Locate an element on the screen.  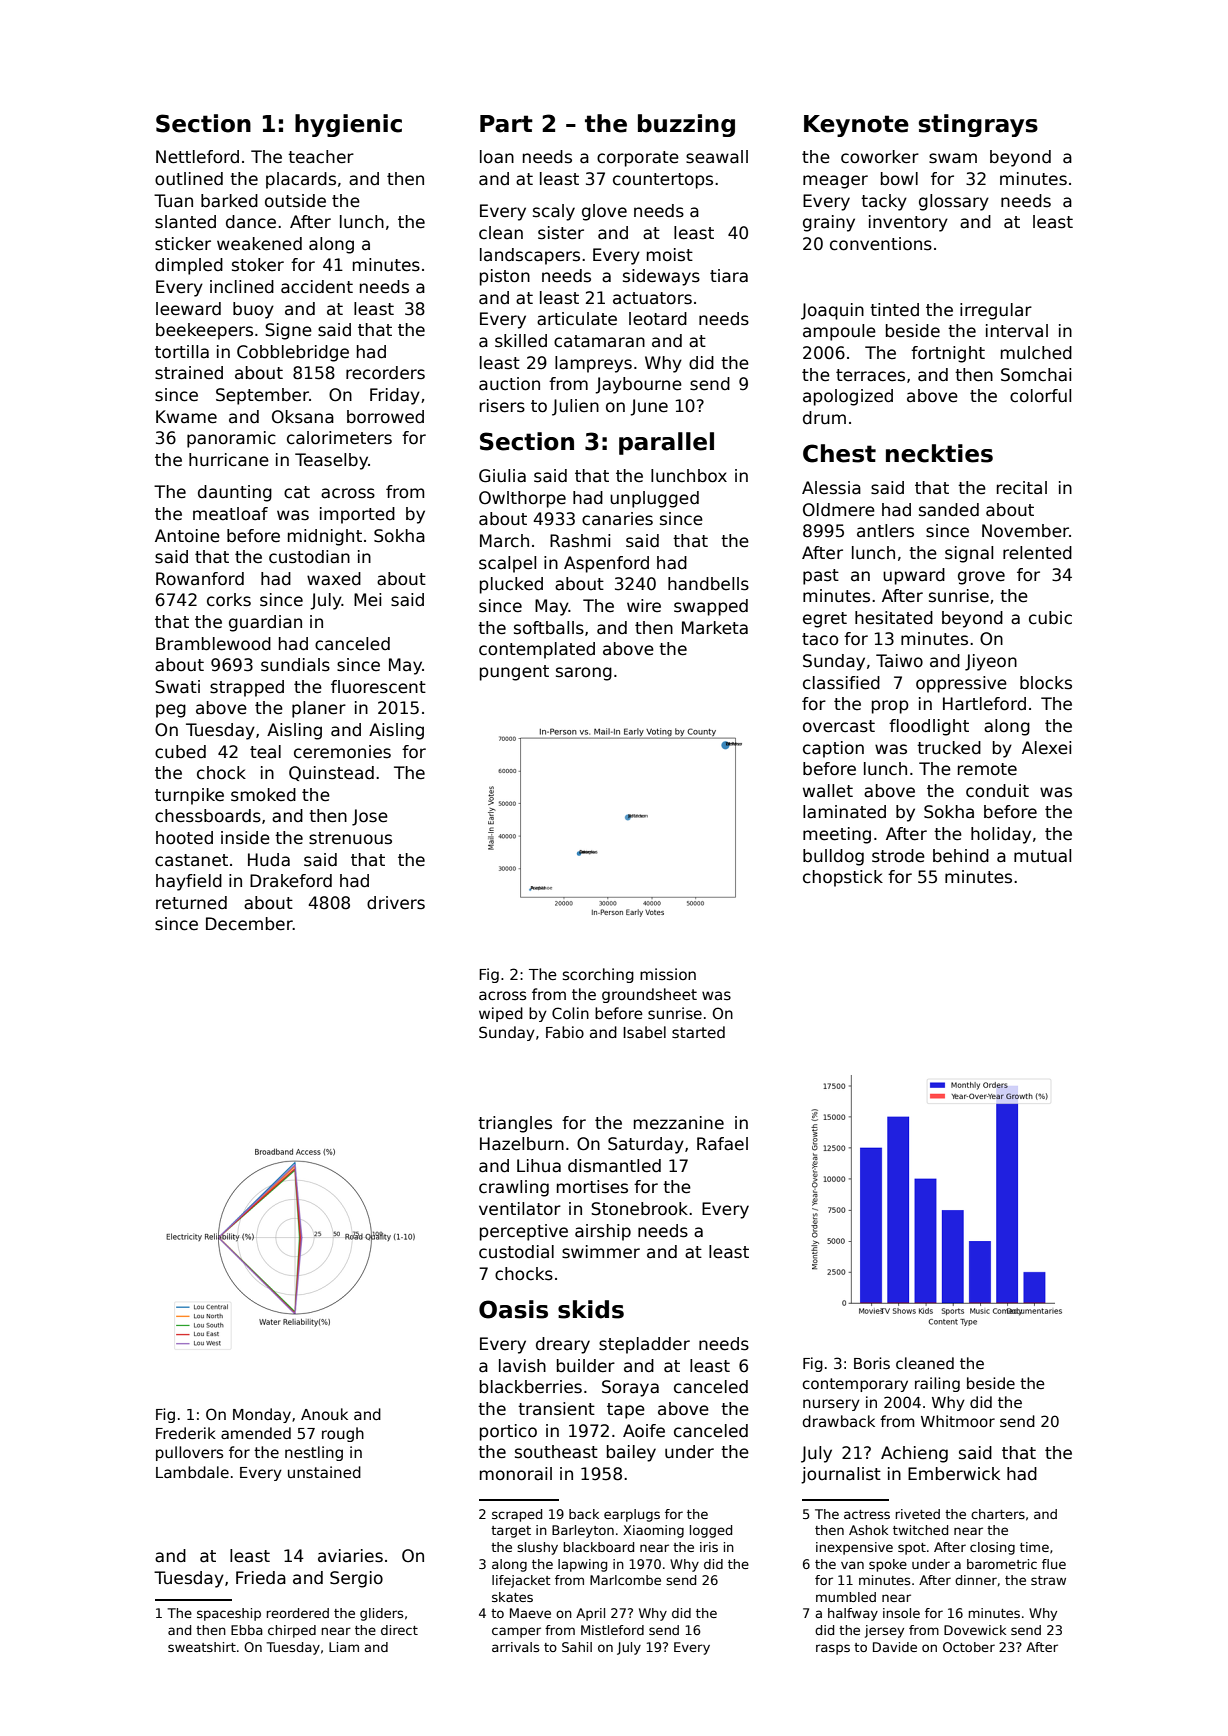
lampreys is located at coordinates (593, 364).
